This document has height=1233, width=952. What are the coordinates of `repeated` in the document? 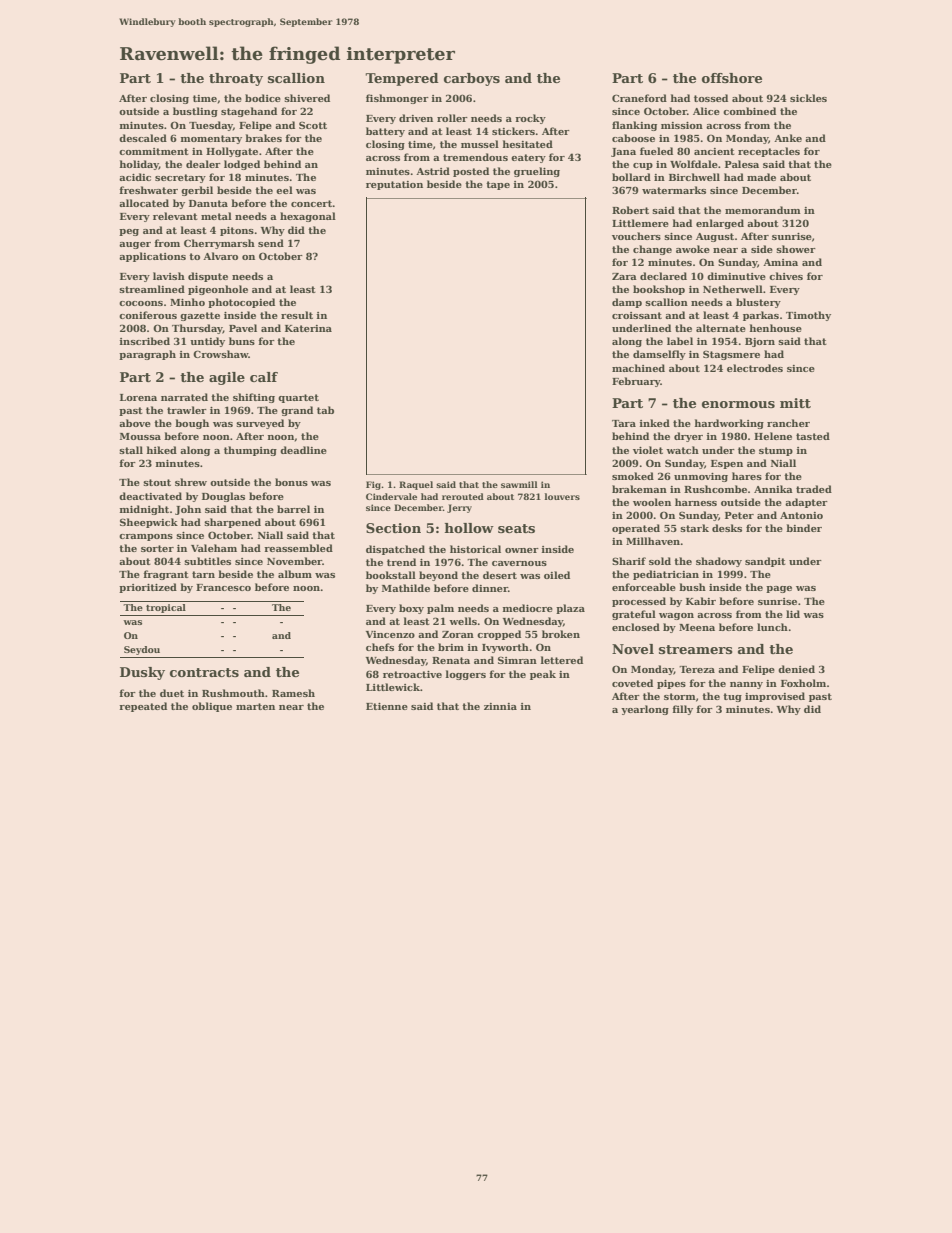 It's located at (143, 707).
